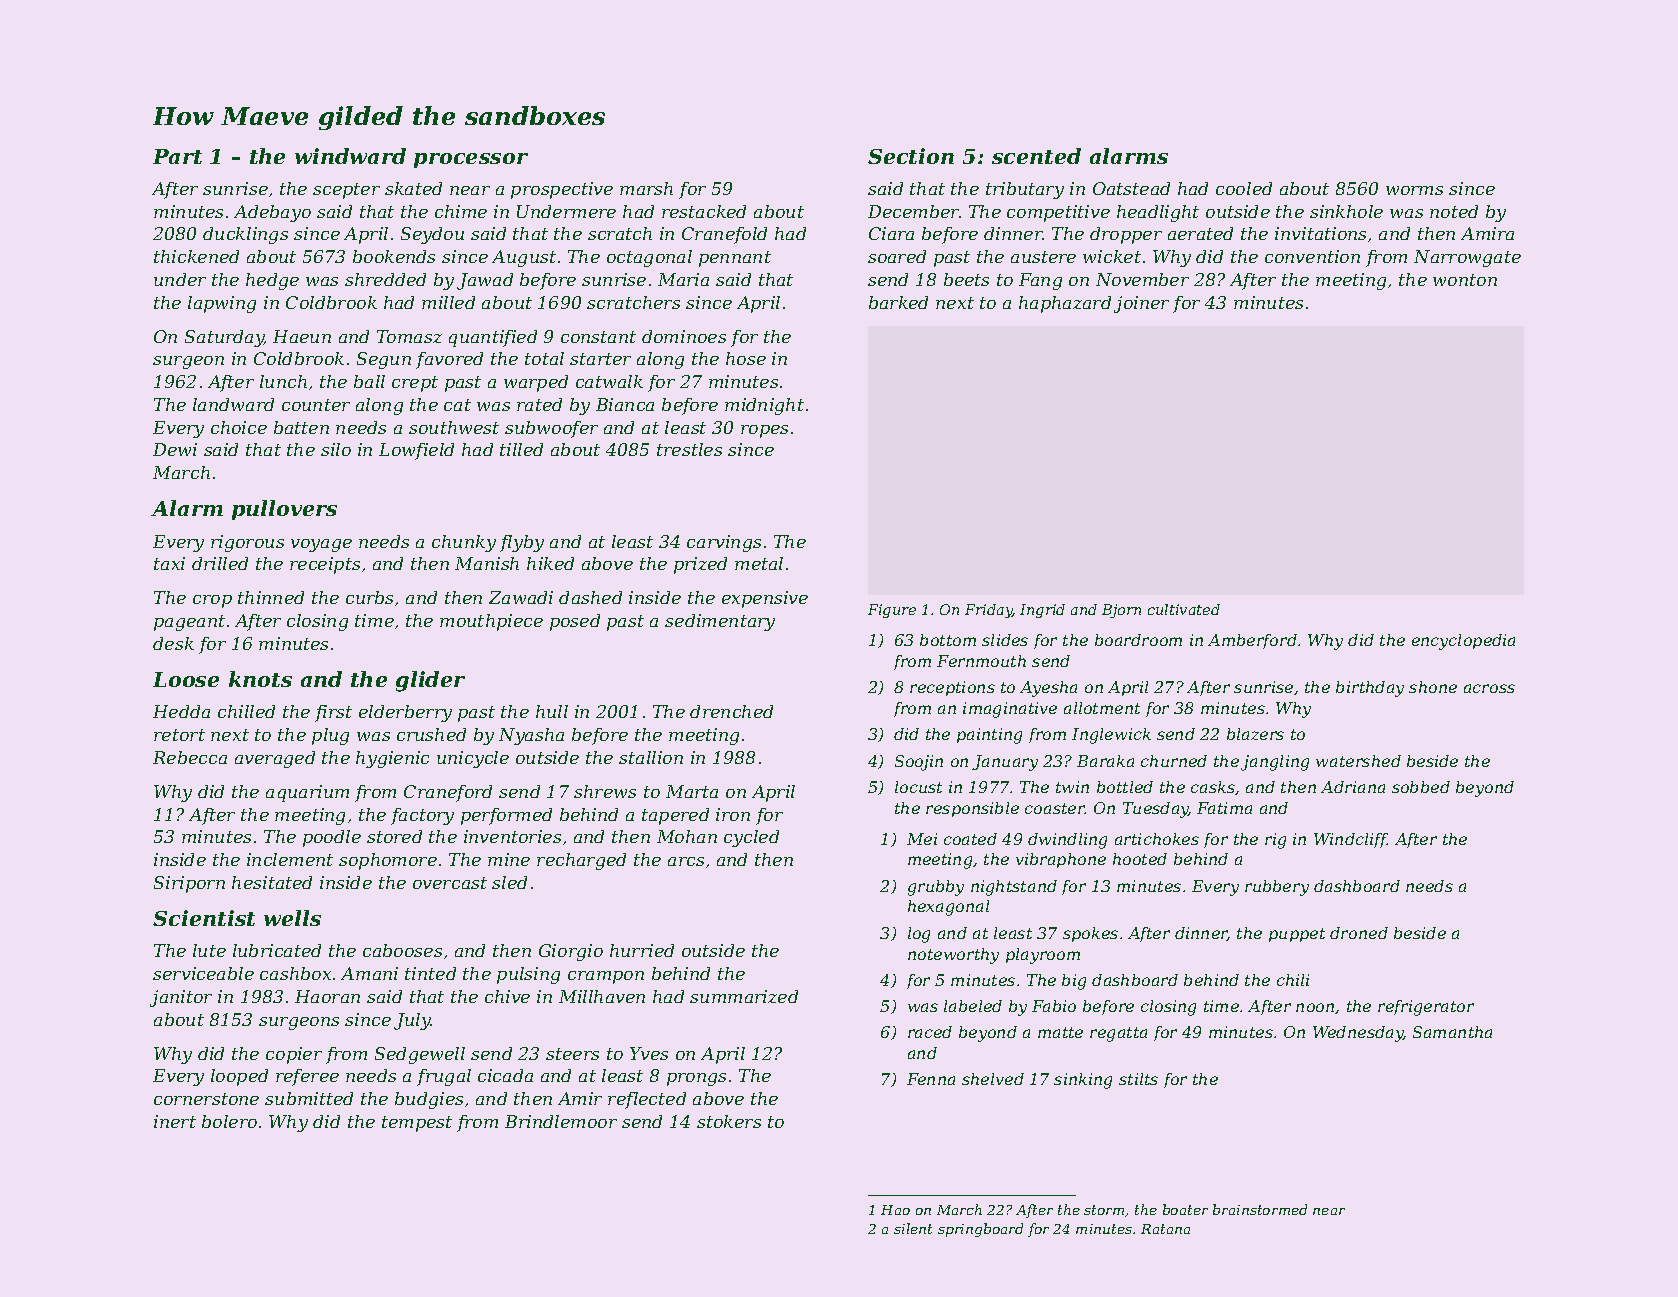 This screenshot has width=1678, height=1297. What do you see at coordinates (450, 883) in the screenshot?
I see `overcast` at bounding box center [450, 883].
